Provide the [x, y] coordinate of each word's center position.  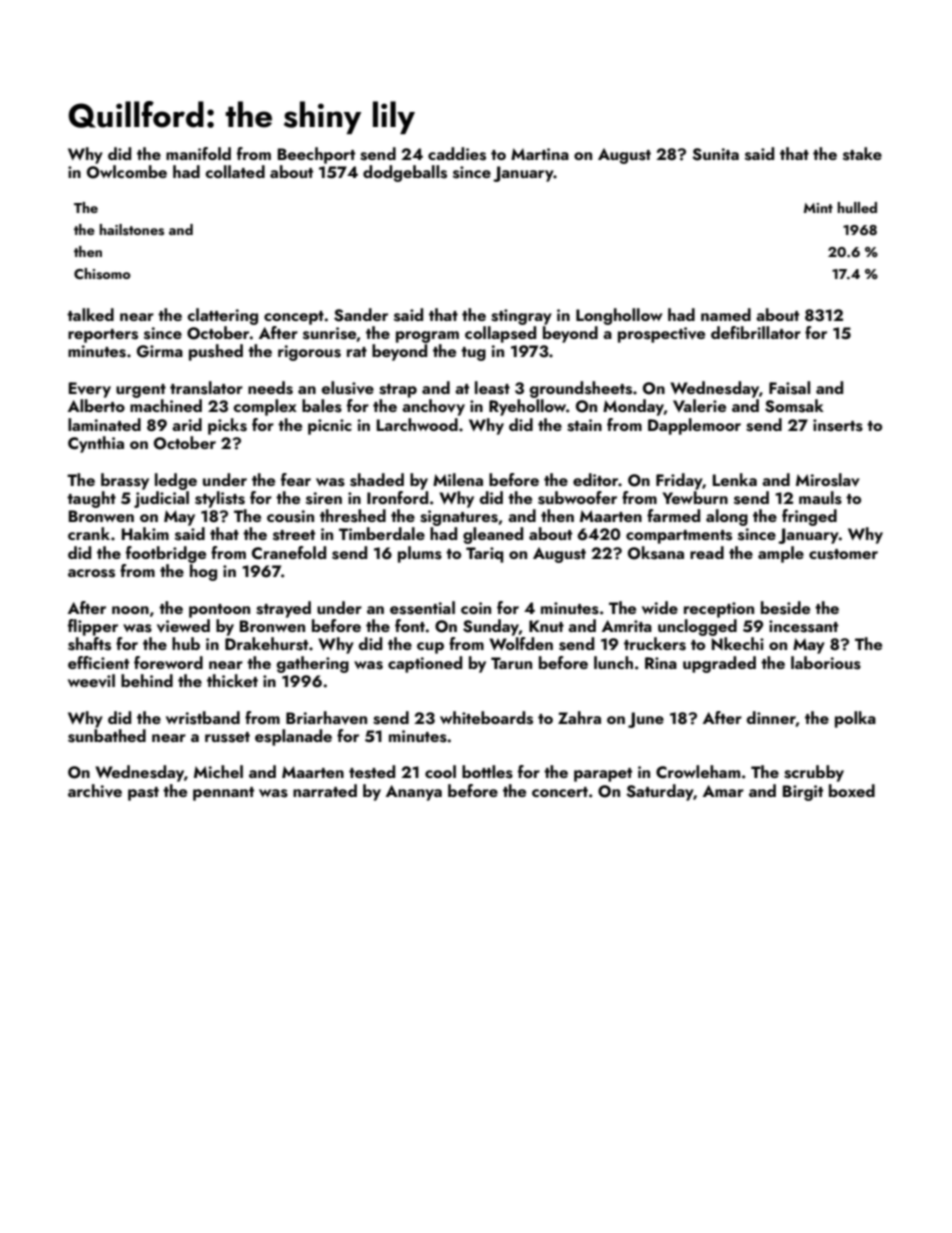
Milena [458, 479]
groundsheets [581, 389]
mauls [820, 498]
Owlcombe [127, 172]
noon [130, 610]
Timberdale [382, 533]
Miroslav [828, 480]
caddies [457, 154]
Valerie [699, 405]
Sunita [715, 154]
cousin [290, 516]
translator [206, 388]
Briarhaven [326, 718]
